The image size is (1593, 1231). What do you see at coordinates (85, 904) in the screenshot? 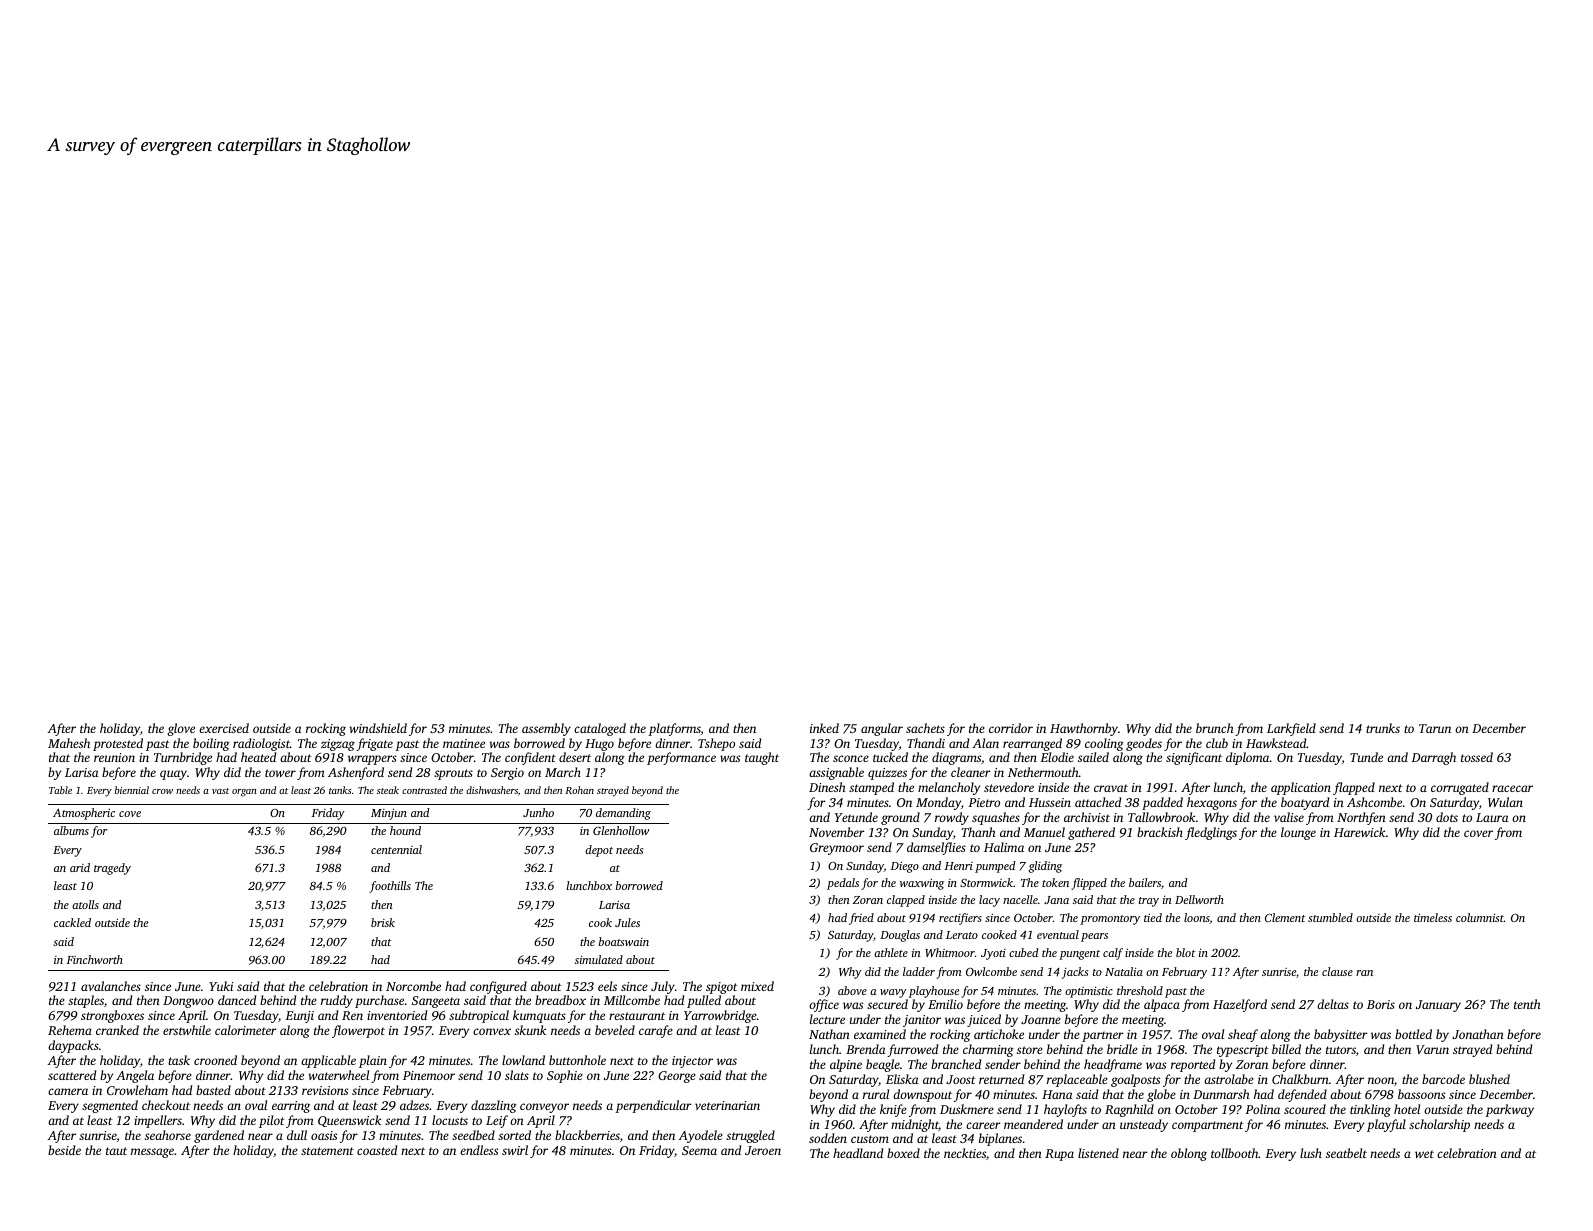
I see `atolls` at bounding box center [85, 904].
